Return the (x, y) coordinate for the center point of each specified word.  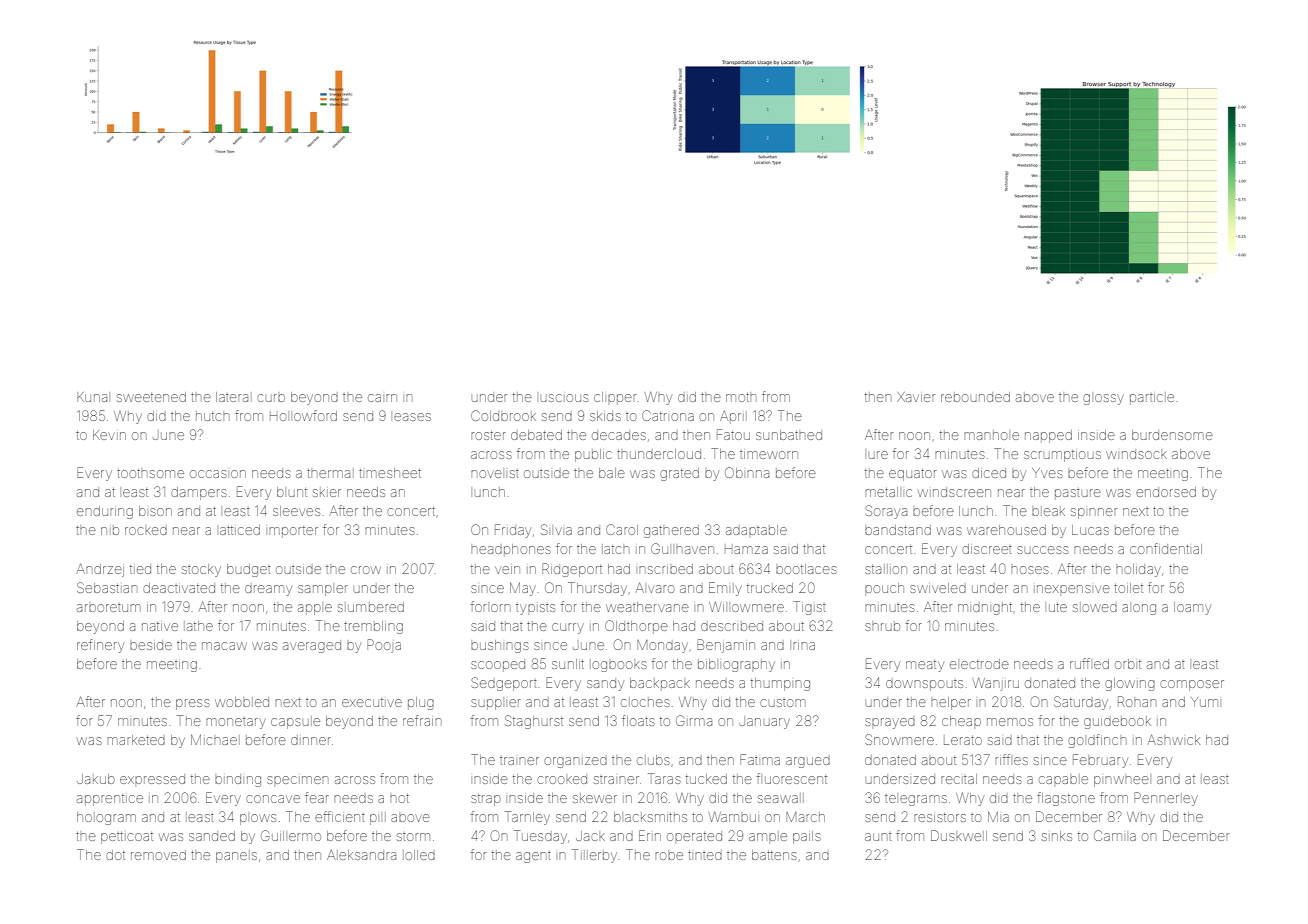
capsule (295, 722)
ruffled (1089, 663)
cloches (645, 702)
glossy (1103, 399)
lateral (234, 397)
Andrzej (100, 570)
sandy (605, 684)
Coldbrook (503, 415)
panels (236, 856)
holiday (1138, 570)
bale (612, 473)
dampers (199, 493)
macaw (224, 646)
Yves (1047, 473)
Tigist (809, 608)
